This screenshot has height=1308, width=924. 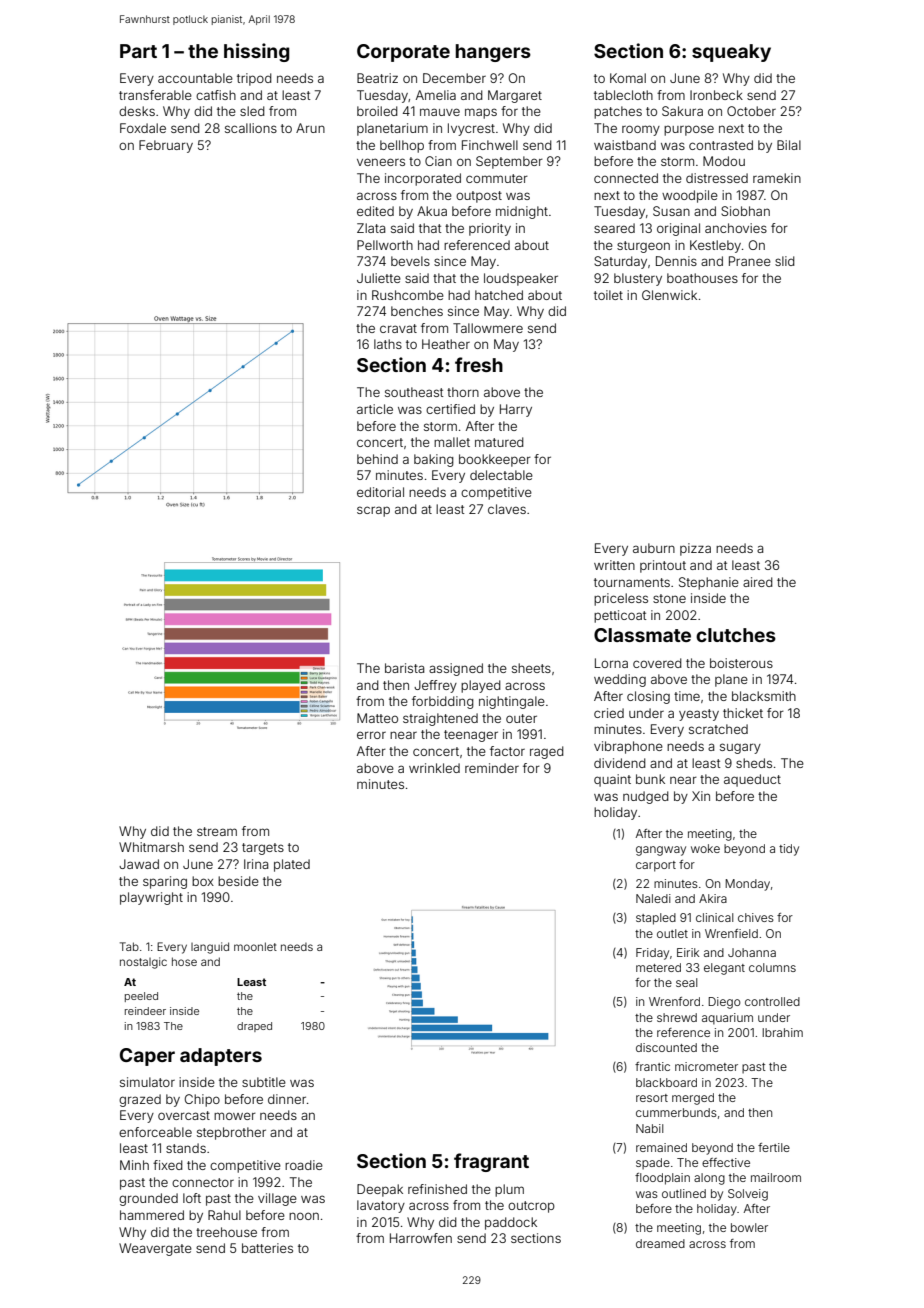 I want to click on woke, so click(x=705, y=848).
